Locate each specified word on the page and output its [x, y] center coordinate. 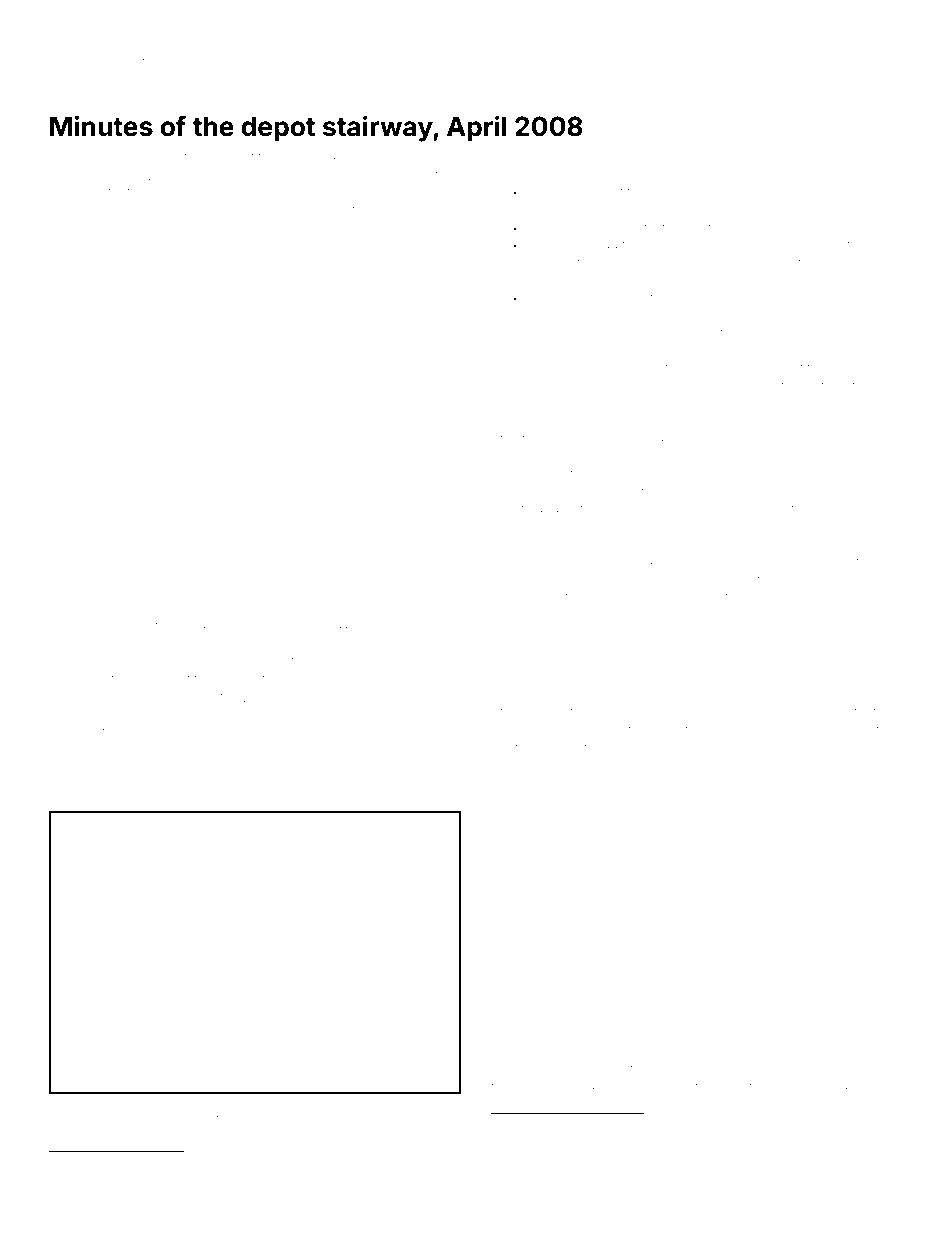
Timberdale [301, 798]
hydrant [541, 1071]
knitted [157, 626]
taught [513, 1126]
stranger [712, 494]
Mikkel [341, 626]
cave [129, 211]
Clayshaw [745, 193]
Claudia [549, 192]
